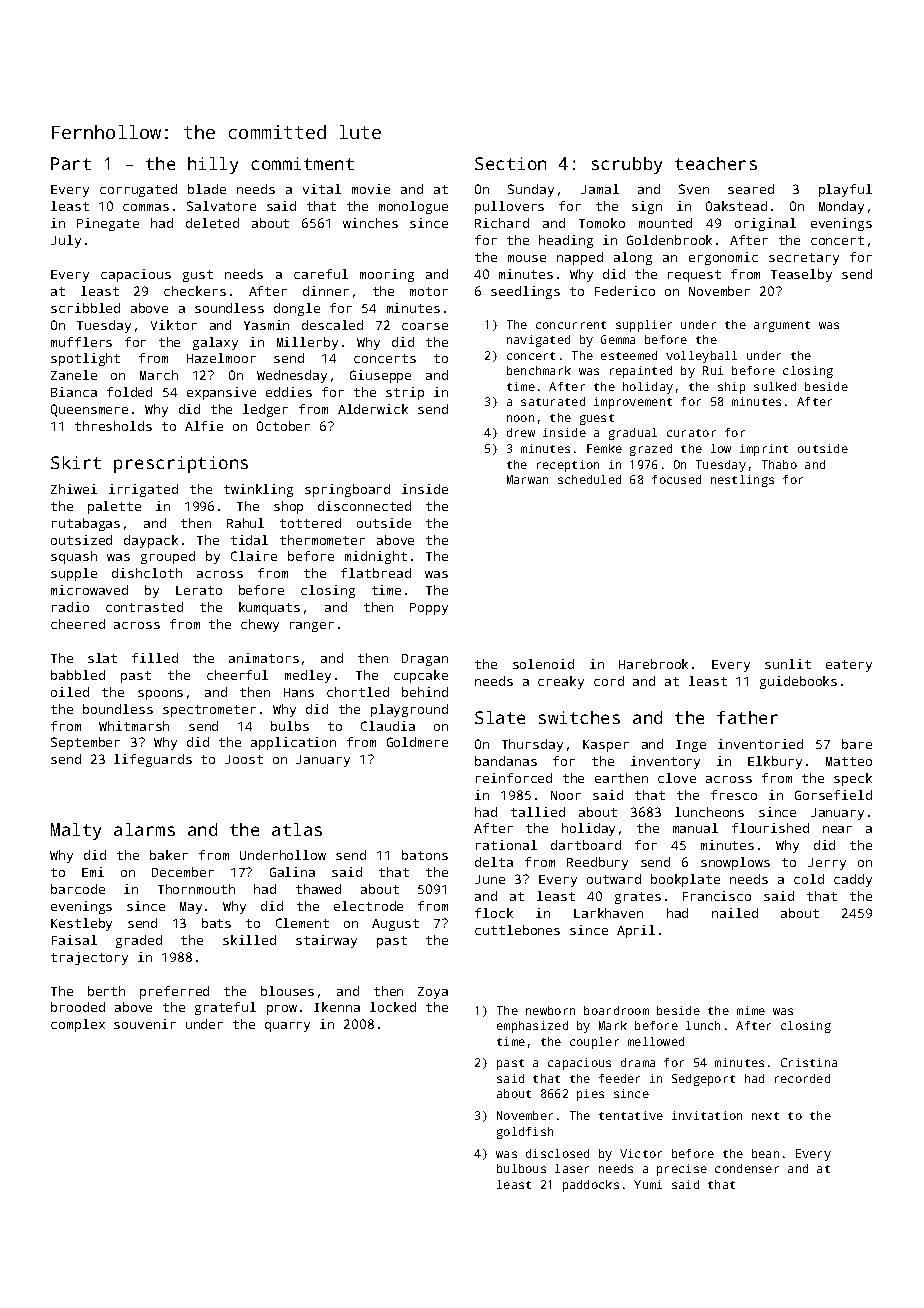 The image size is (924, 1308). I want to click on father, so click(747, 717).
